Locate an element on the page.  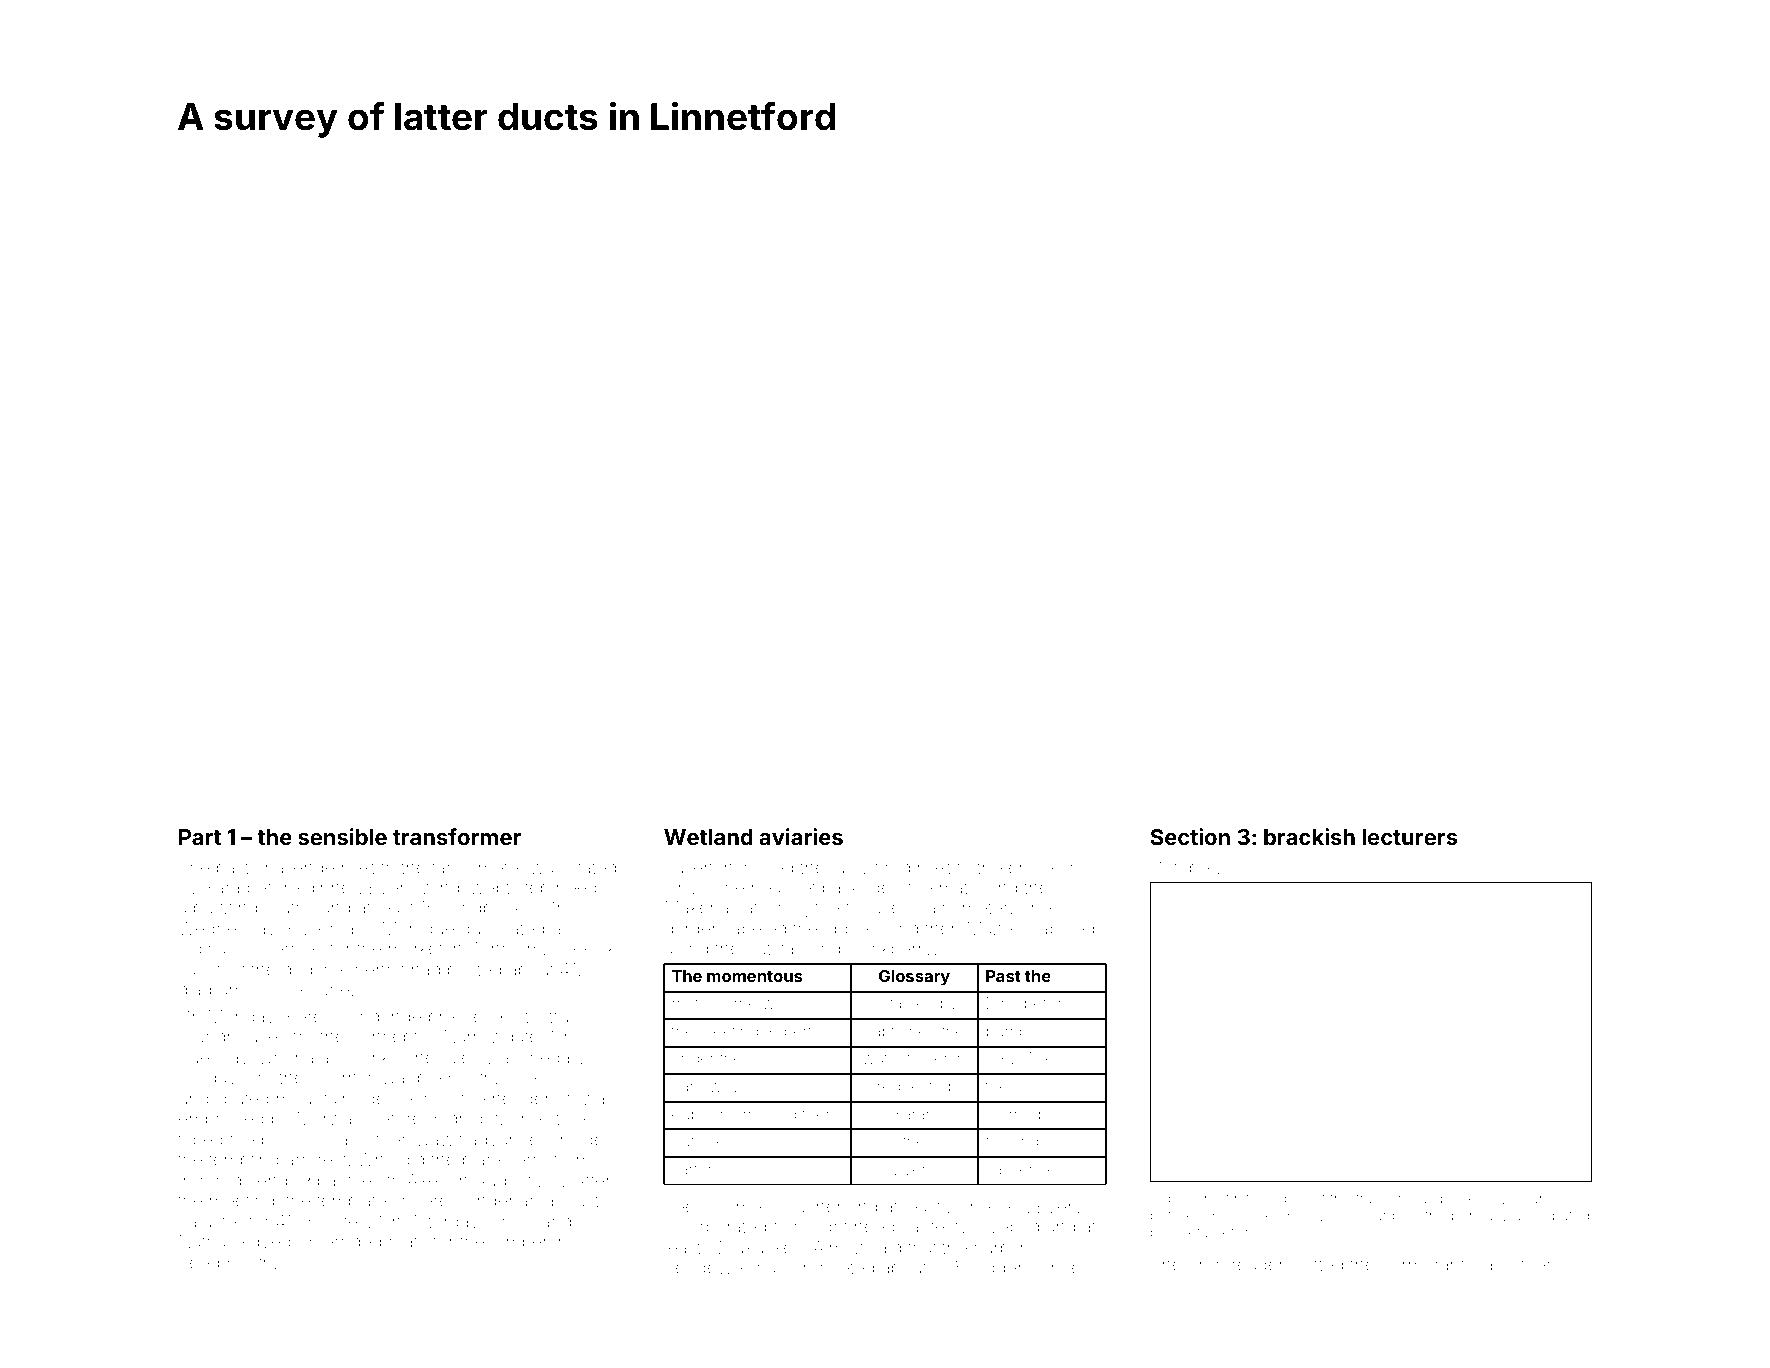
Part is located at coordinates (200, 837).
